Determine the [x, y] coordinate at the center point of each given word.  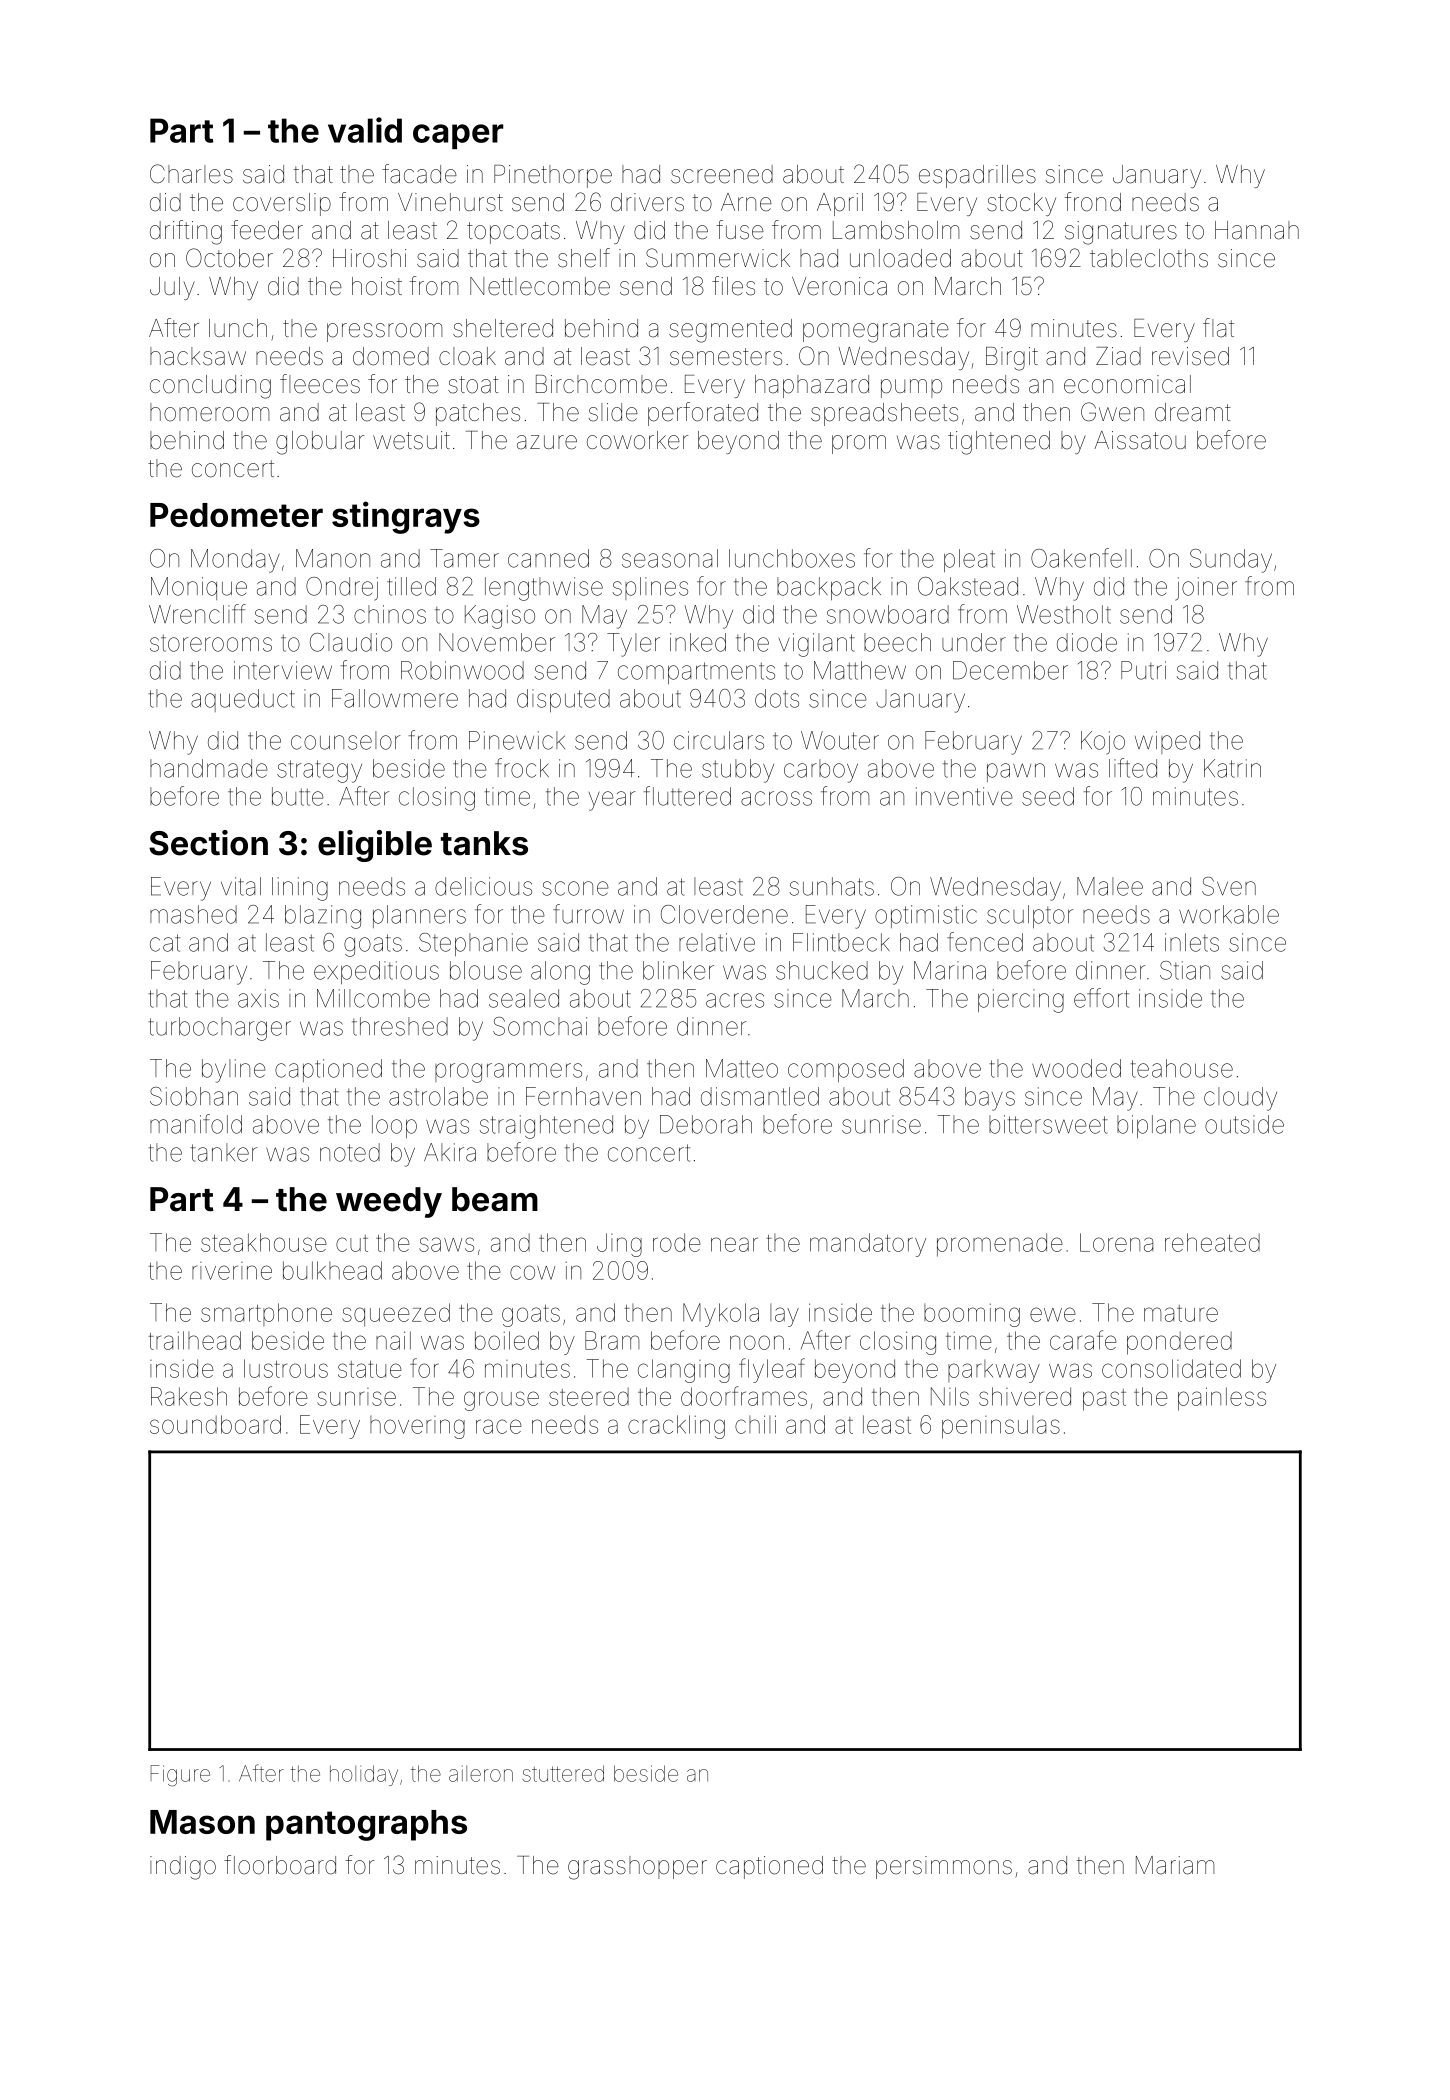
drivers [647, 202]
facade [419, 174]
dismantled [760, 1096]
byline [234, 1071]
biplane [1156, 1126]
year [612, 801]
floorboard [280, 1865]
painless [1222, 1399]
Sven [1229, 886]
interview [283, 670]
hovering [417, 1427]
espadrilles [977, 176]
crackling [676, 1427]
